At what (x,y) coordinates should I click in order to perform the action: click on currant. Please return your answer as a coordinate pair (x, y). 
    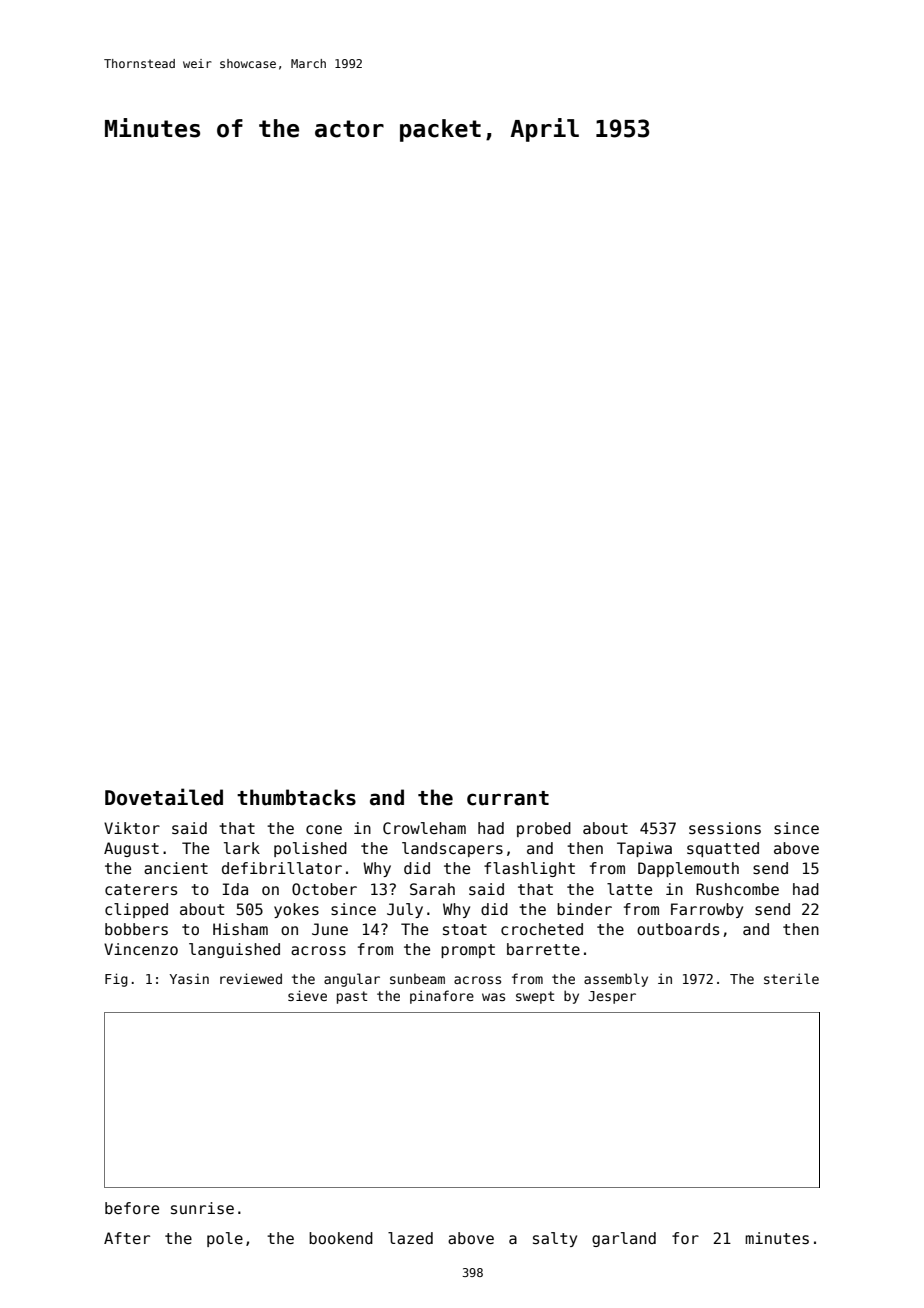
    Looking at the image, I should click on (508, 798).
